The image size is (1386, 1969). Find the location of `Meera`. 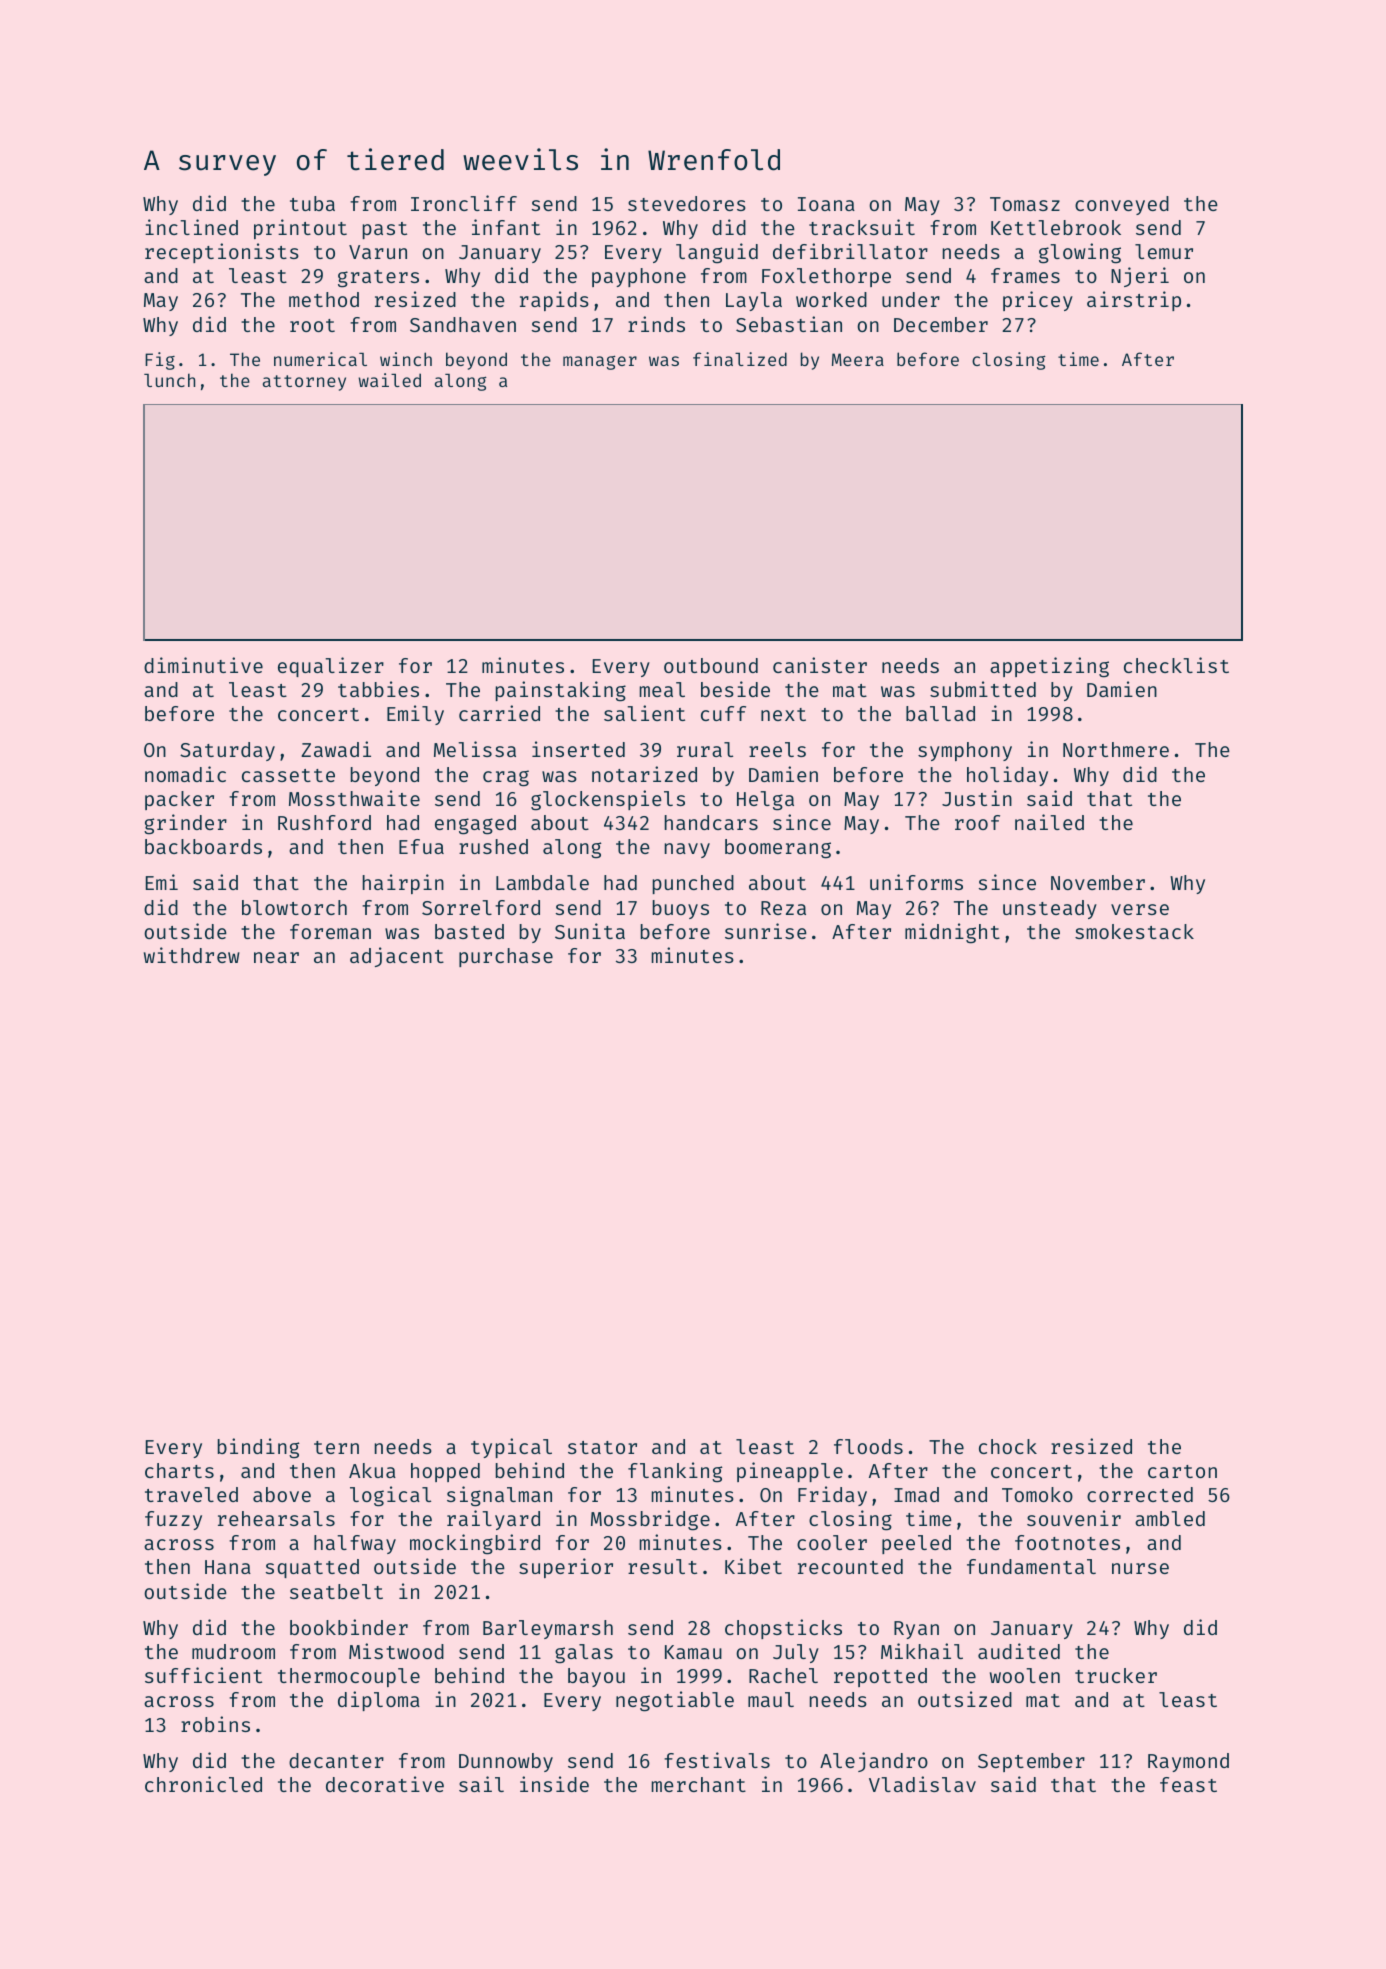

Meera is located at coordinates (858, 359).
